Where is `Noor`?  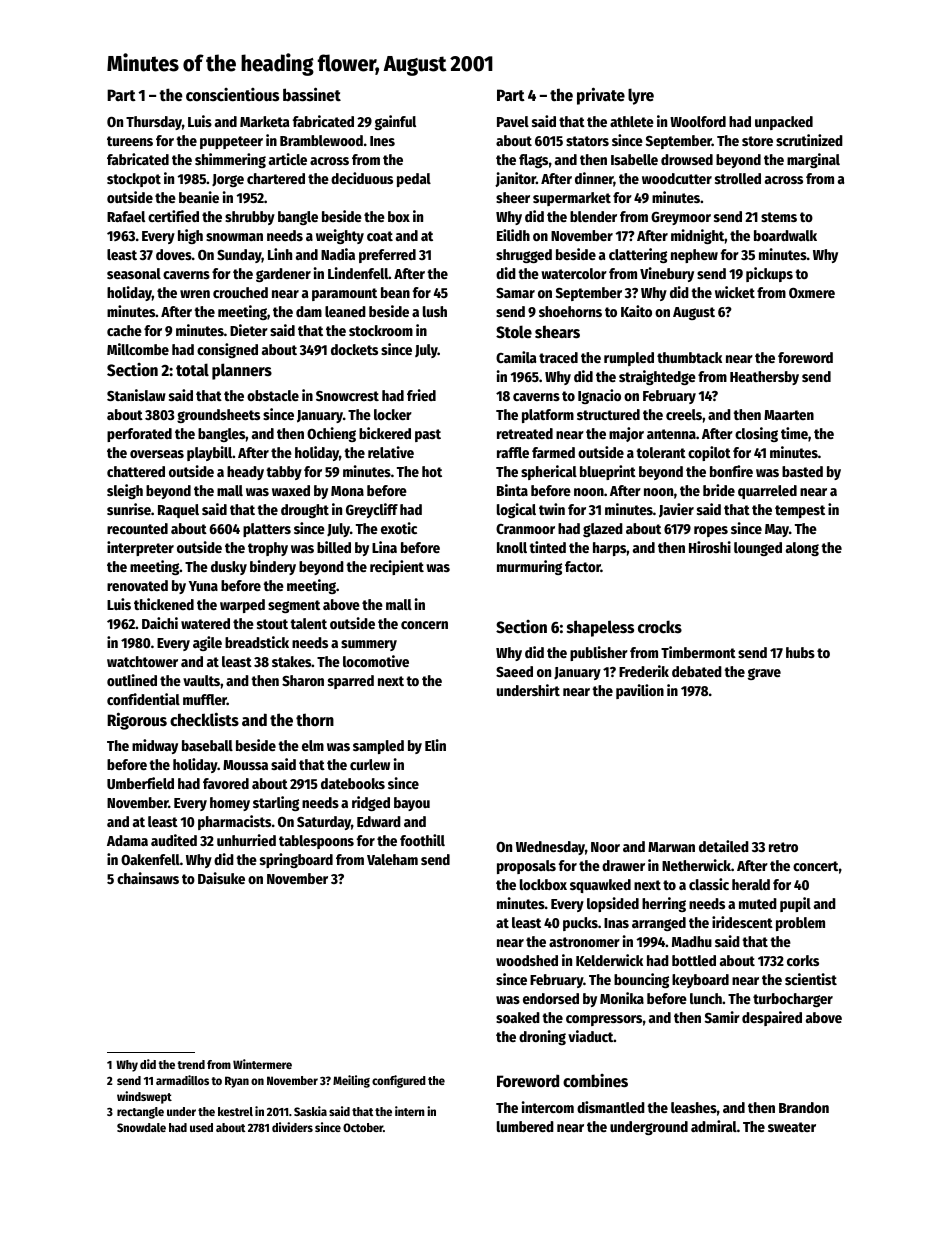
Noor is located at coordinates (605, 847).
